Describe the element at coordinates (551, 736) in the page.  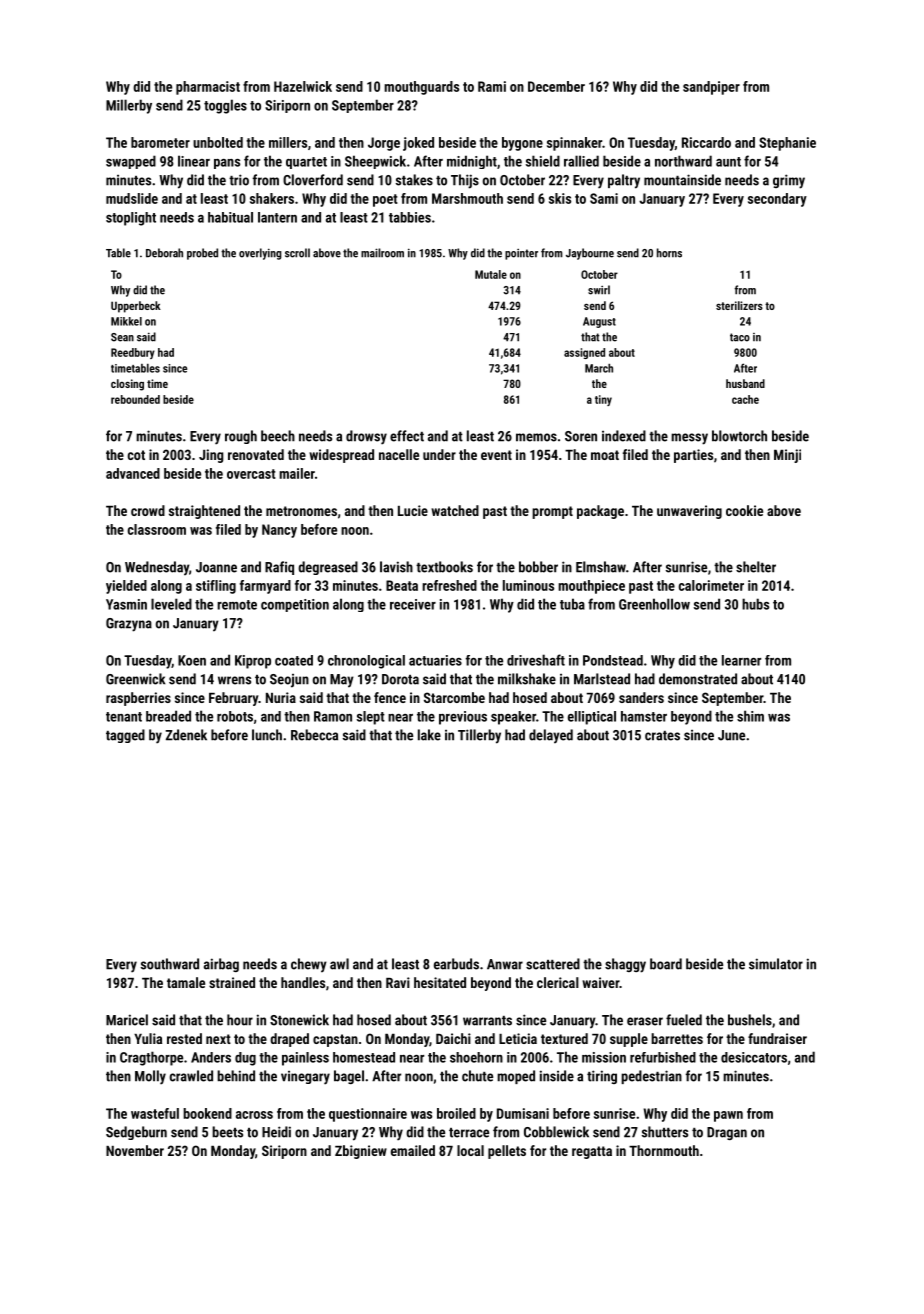
I see `delayed` at that location.
